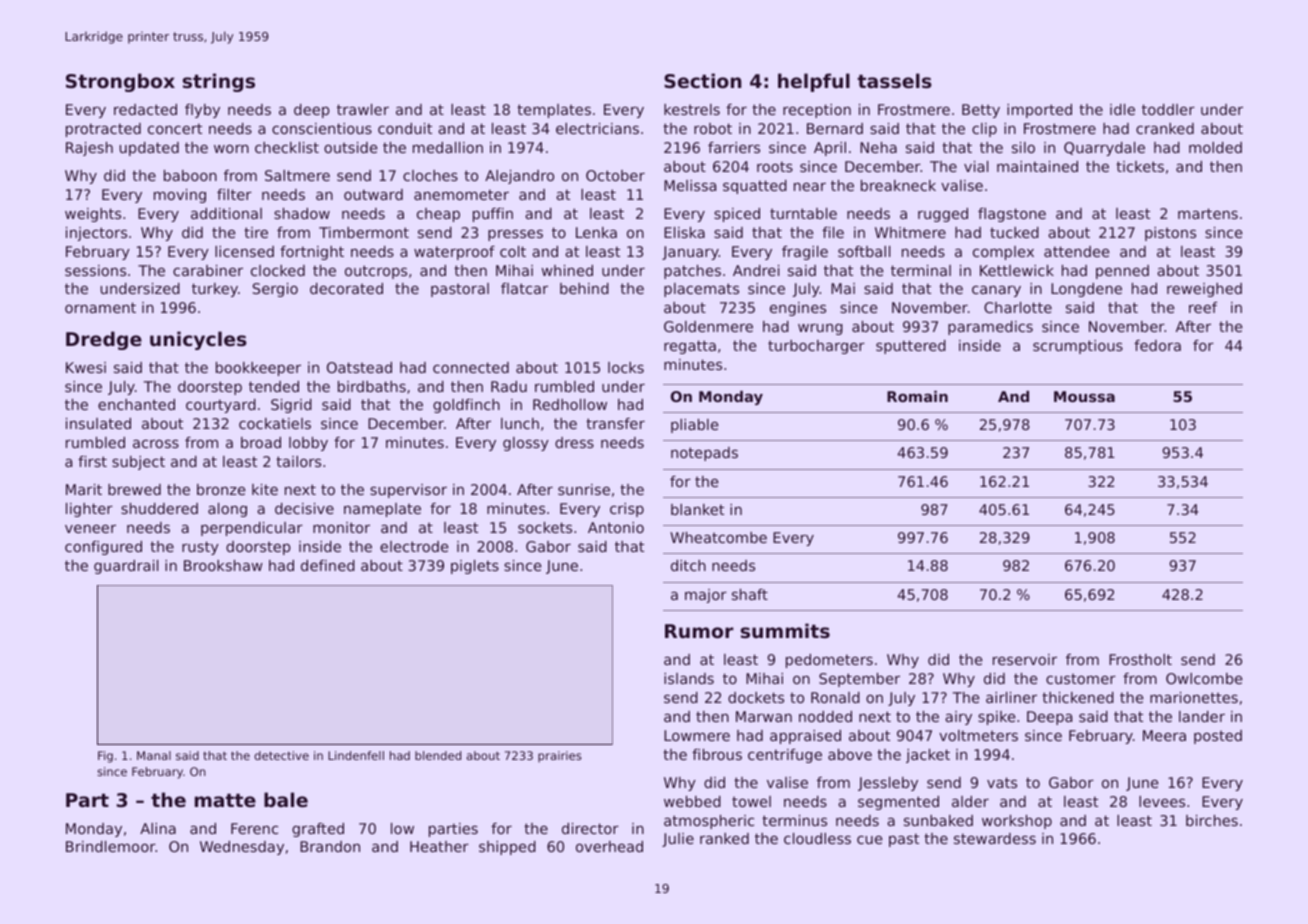 The width and height of the page is (1308, 924). I want to click on reef, so click(1203, 307).
